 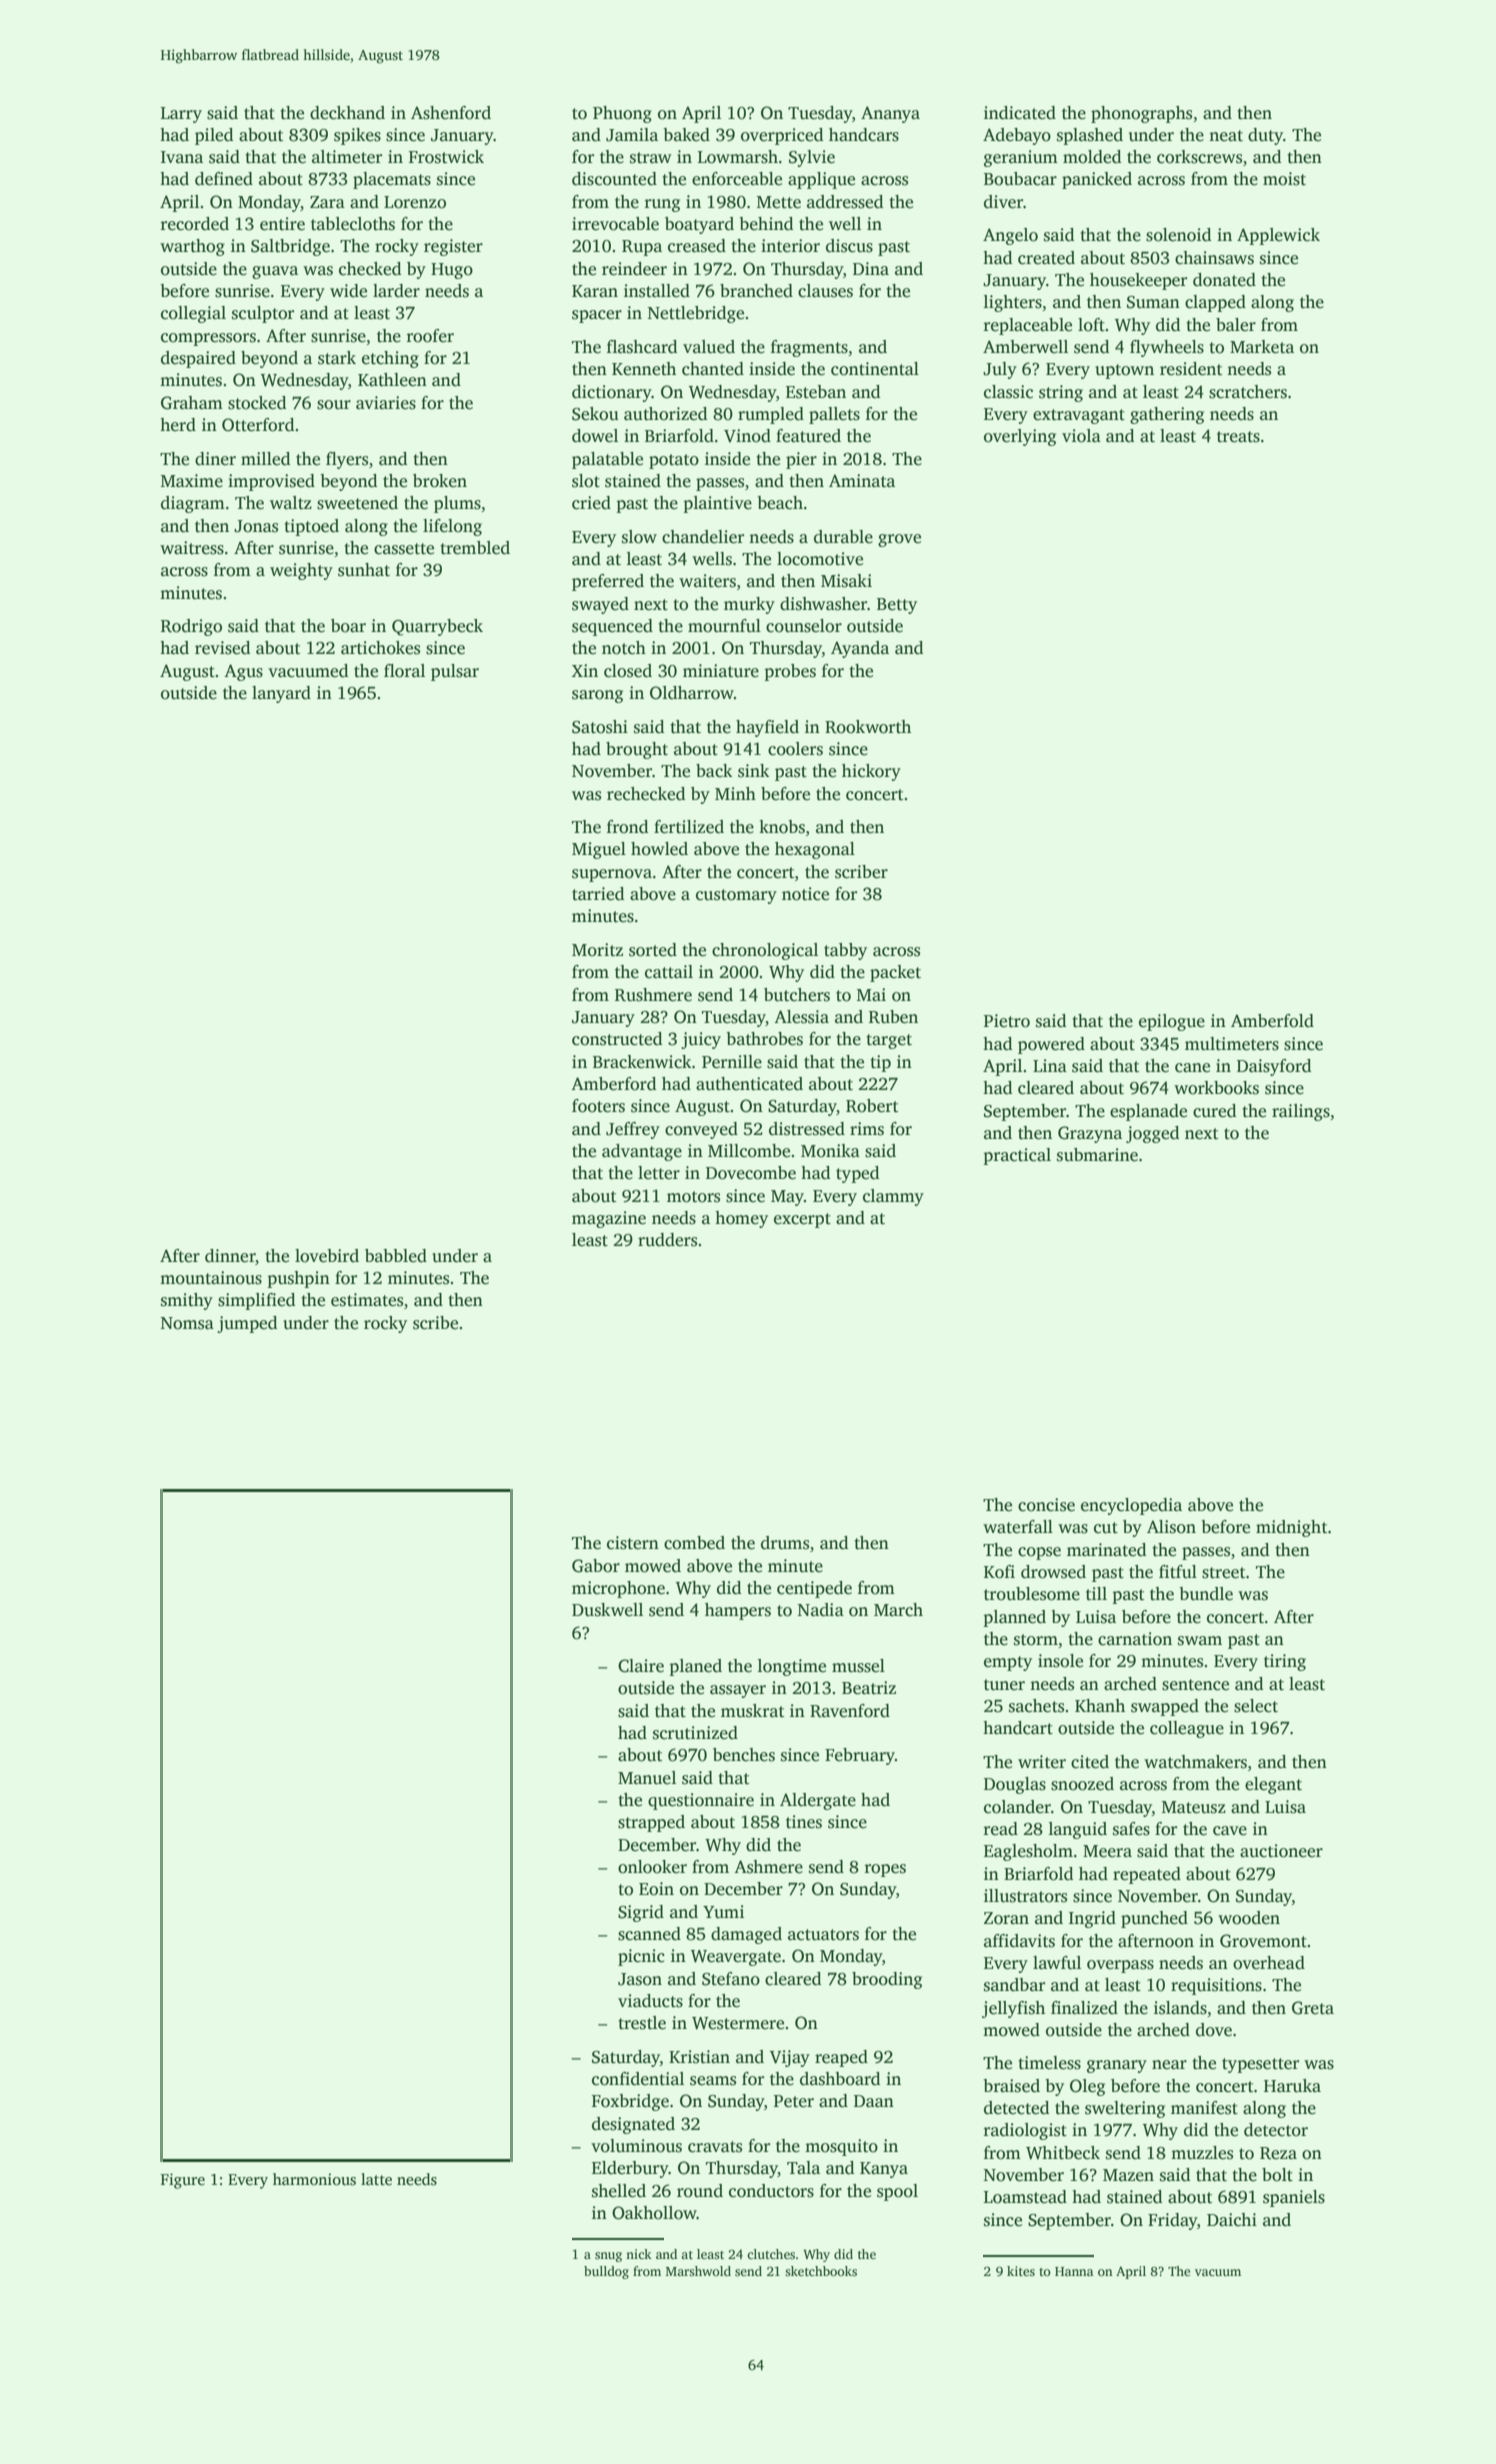 I want to click on sculptor, so click(x=263, y=314).
